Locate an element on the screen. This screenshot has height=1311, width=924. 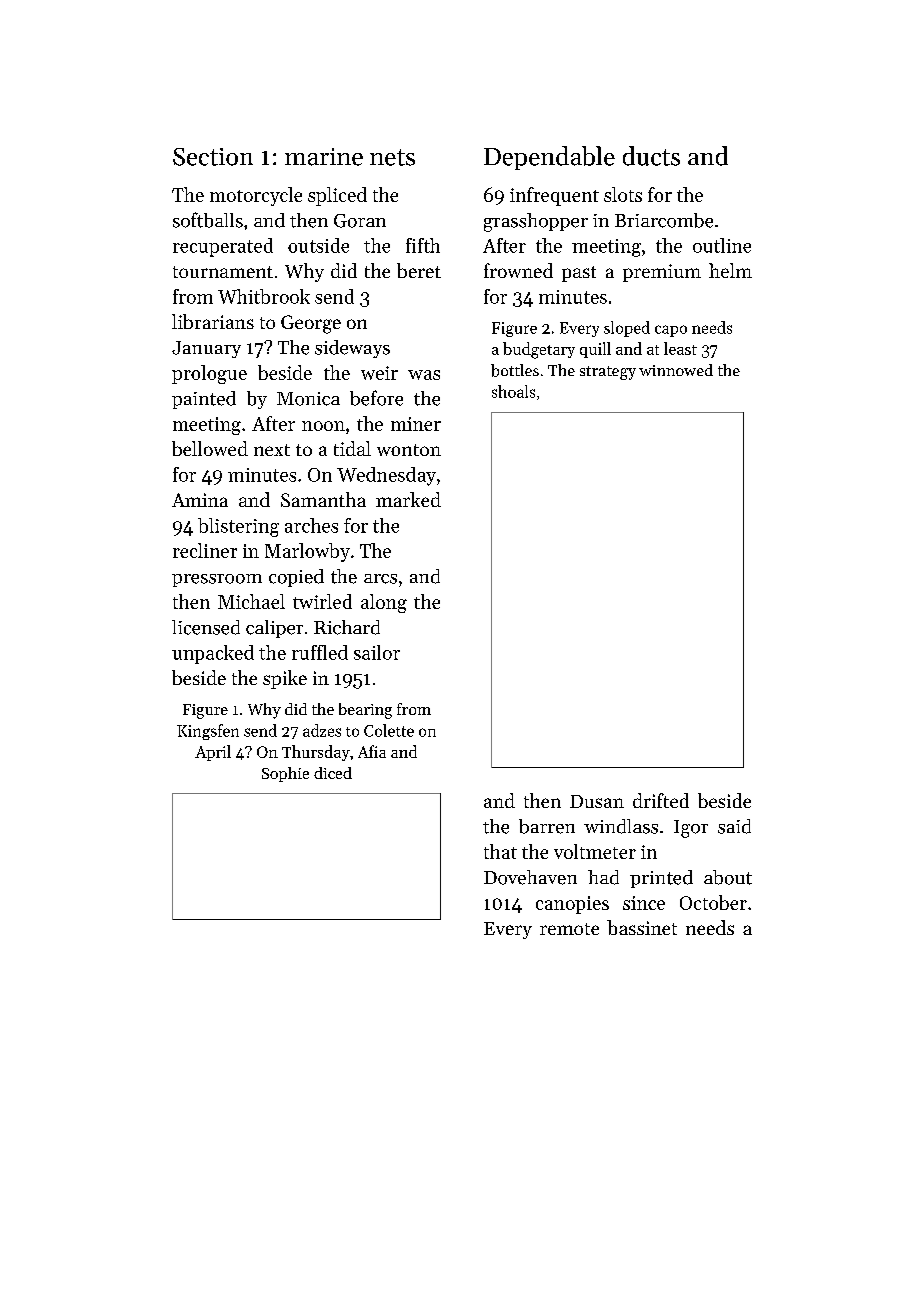
George is located at coordinates (311, 324).
